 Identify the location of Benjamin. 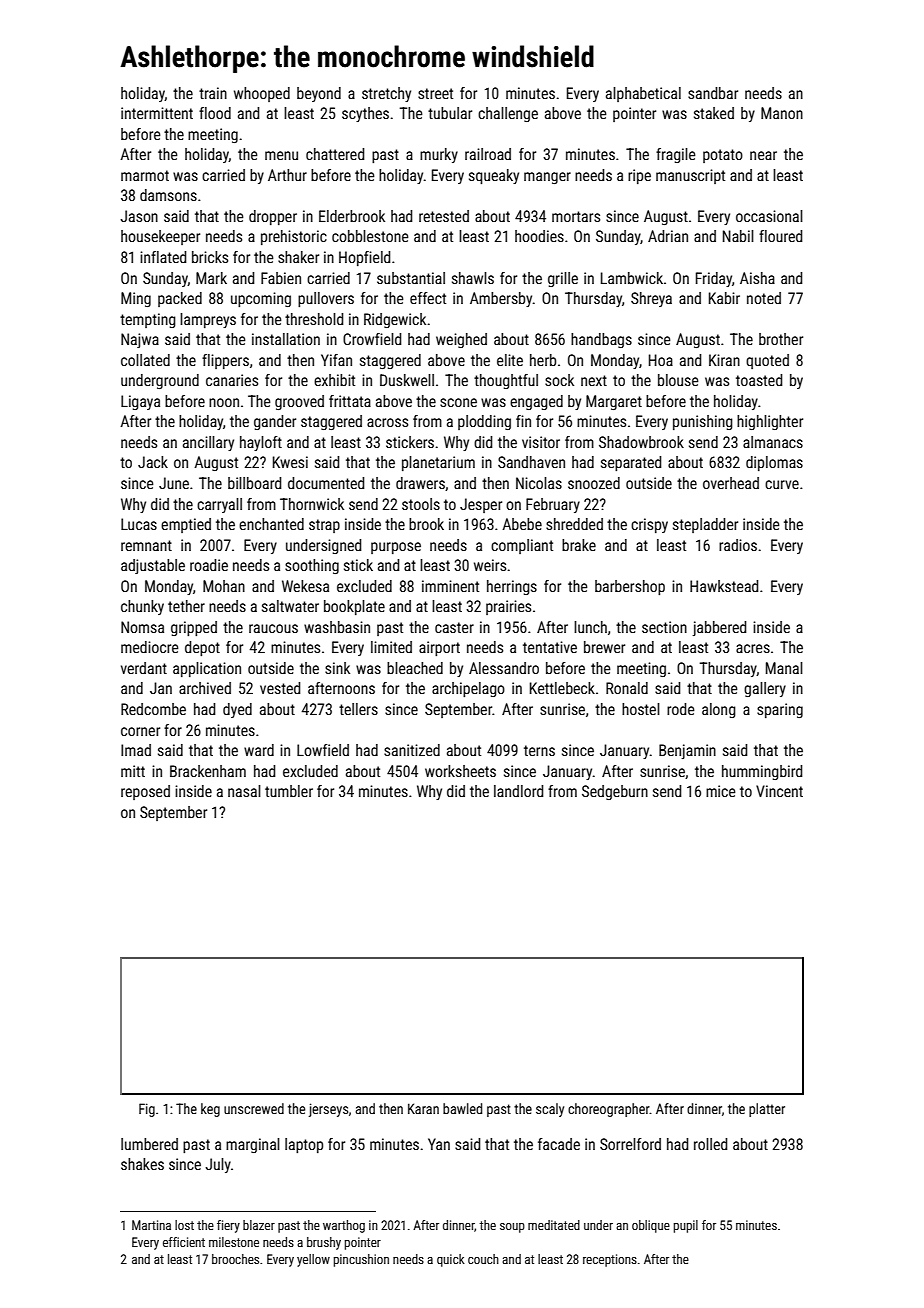
(687, 751).
